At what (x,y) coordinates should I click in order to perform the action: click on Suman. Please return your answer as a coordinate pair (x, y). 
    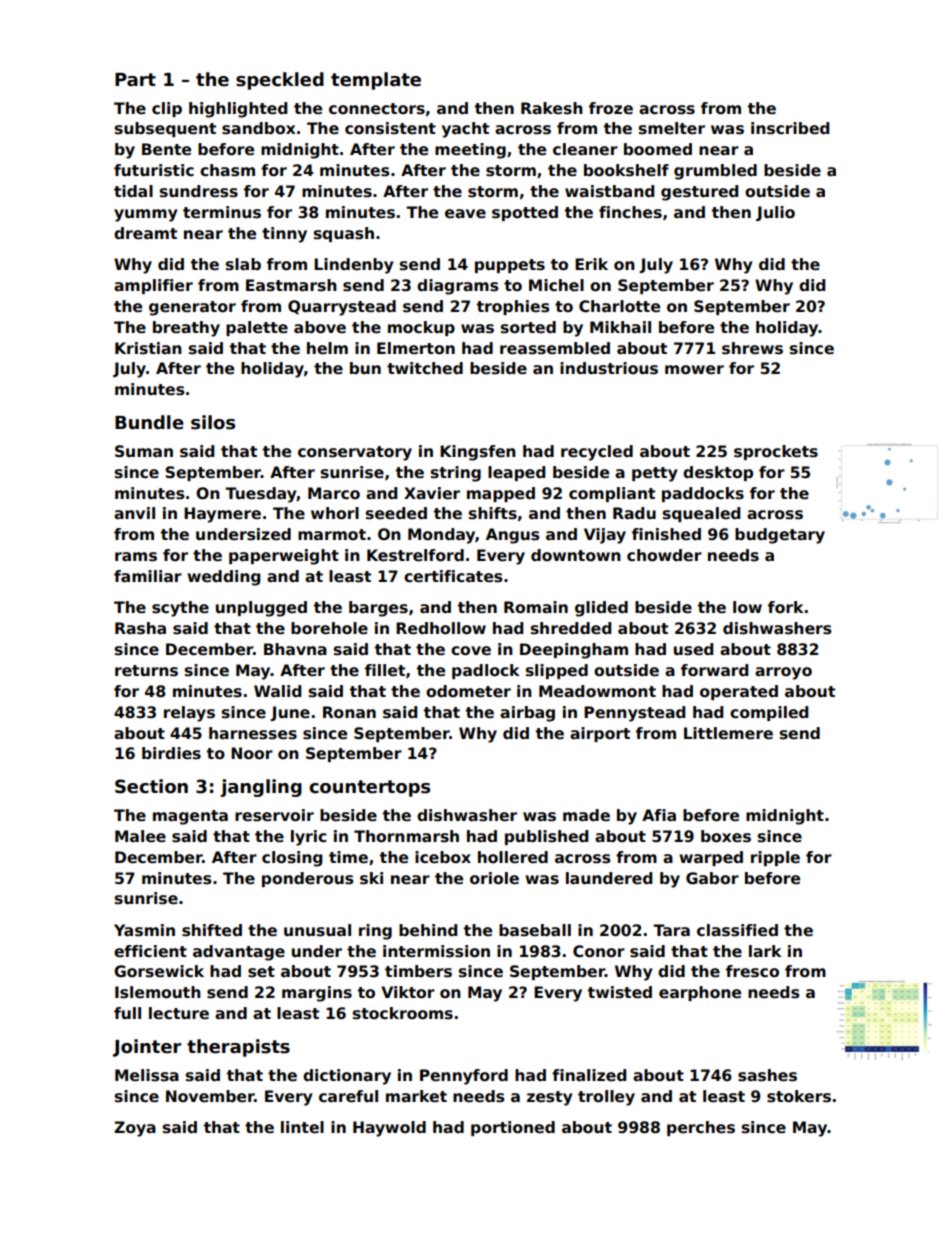
    Looking at the image, I should click on (144, 451).
